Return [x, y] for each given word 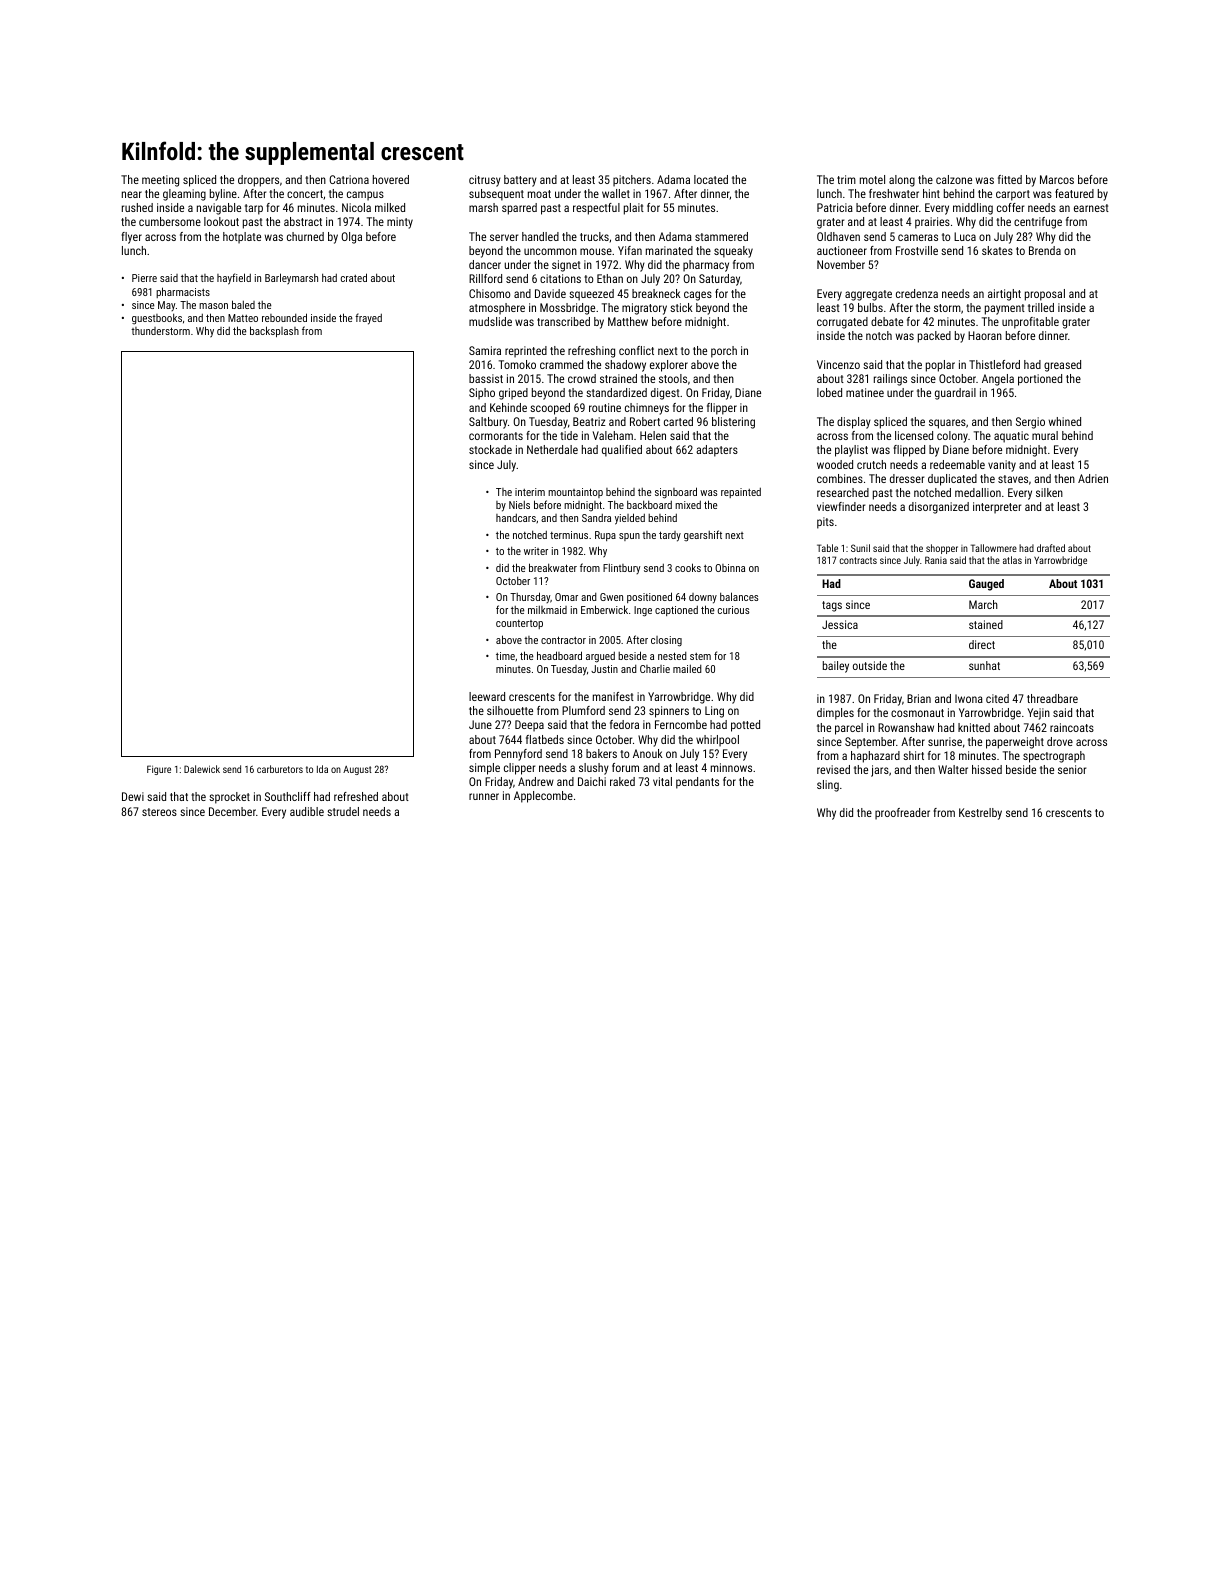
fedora [624, 724]
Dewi [133, 796]
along [902, 181]
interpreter [997, 508]
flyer [131, 238]
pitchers [632, 181]
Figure [159, 770]
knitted [974, 727]
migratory [644, 309]
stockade [490, 449]
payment [1005, 309]
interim [530, 492]
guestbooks [157, 319]
